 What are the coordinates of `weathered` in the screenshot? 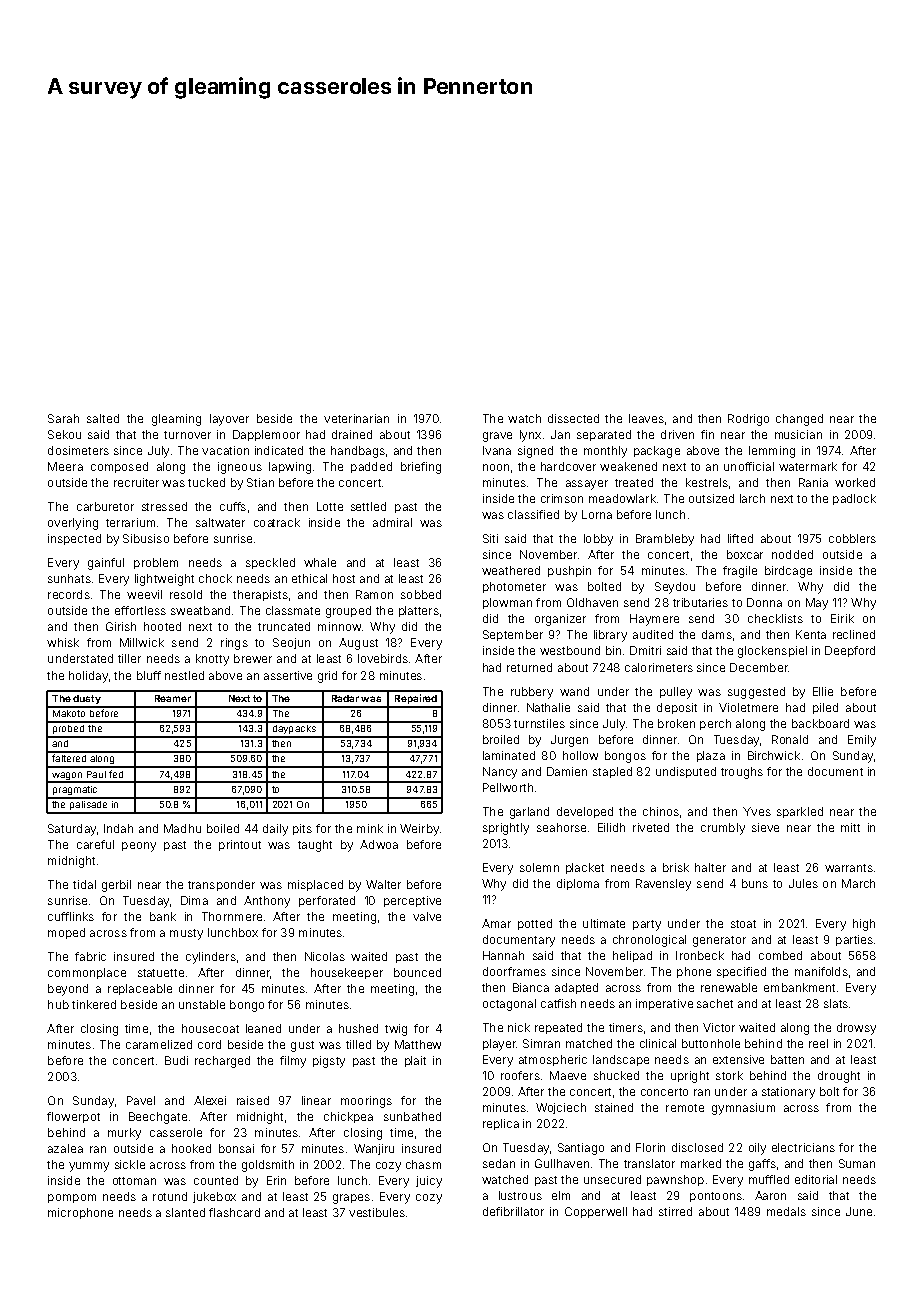 It's located at (511, 570).
